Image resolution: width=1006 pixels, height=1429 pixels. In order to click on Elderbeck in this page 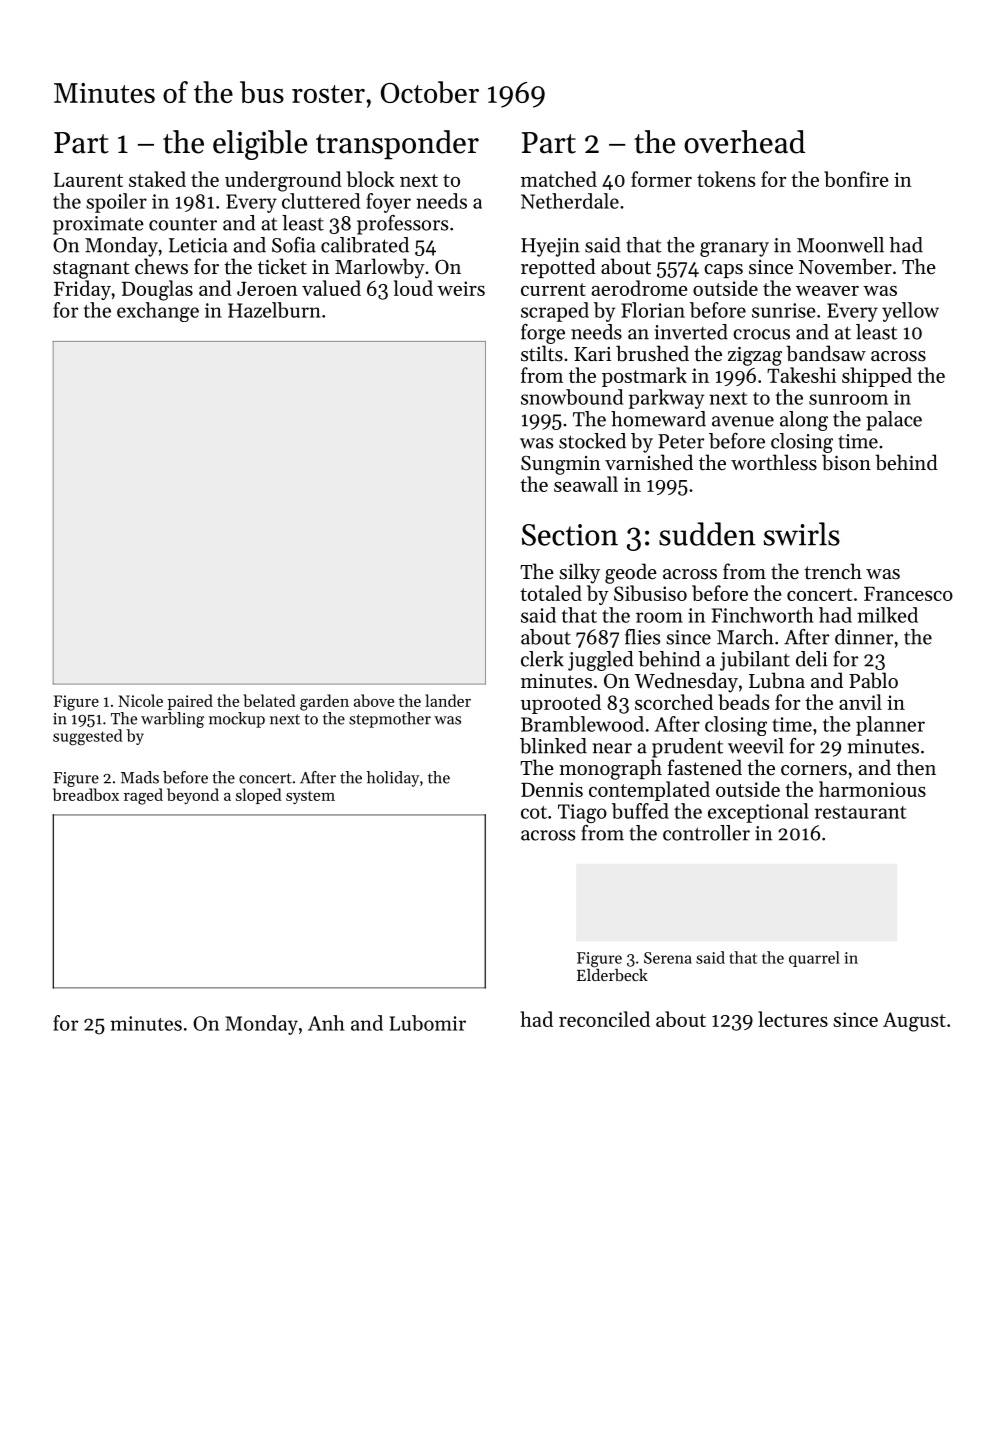, I will do `click(612, 975)`.
